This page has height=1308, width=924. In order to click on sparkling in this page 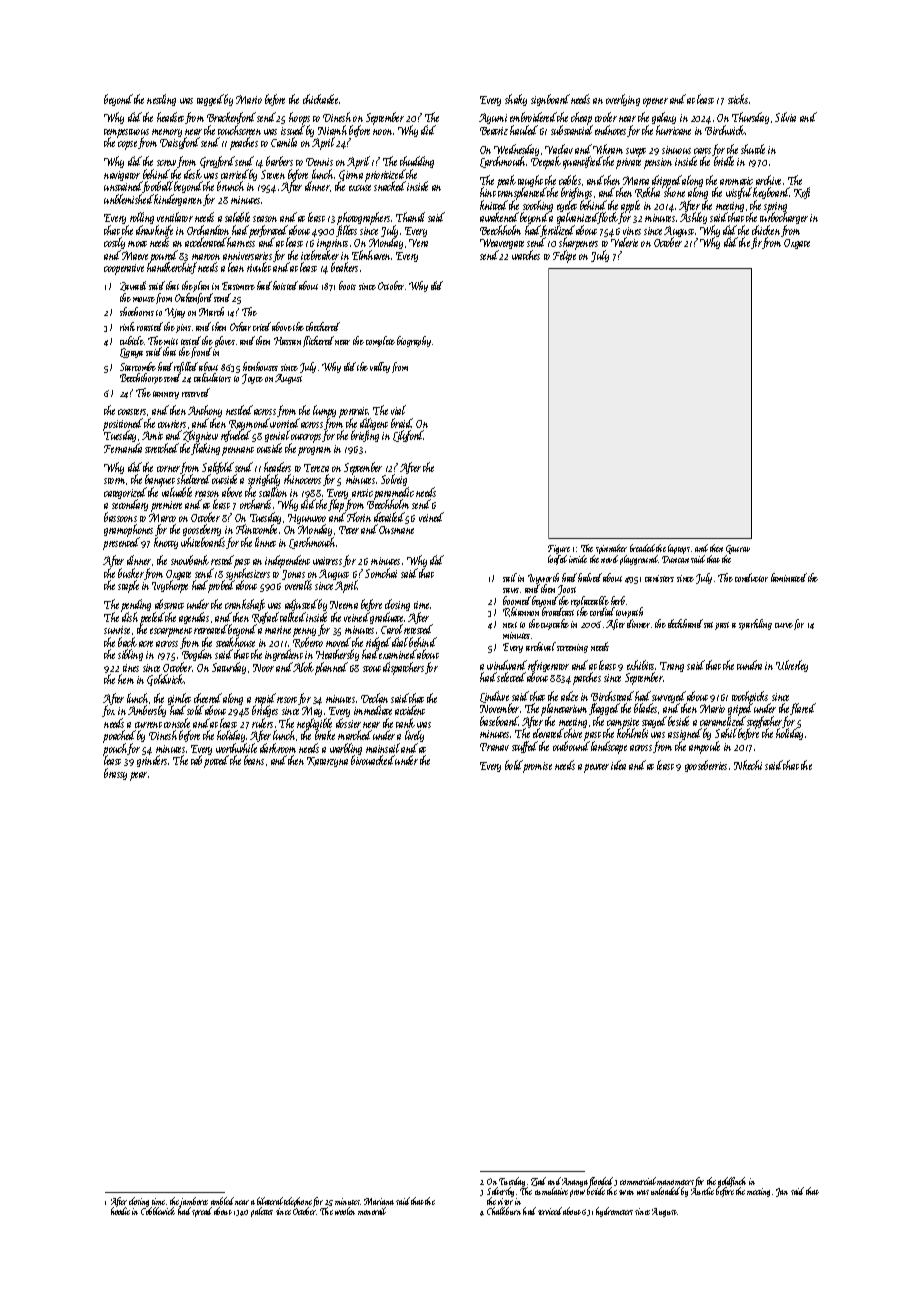, I will do `click(755, 624)`.
